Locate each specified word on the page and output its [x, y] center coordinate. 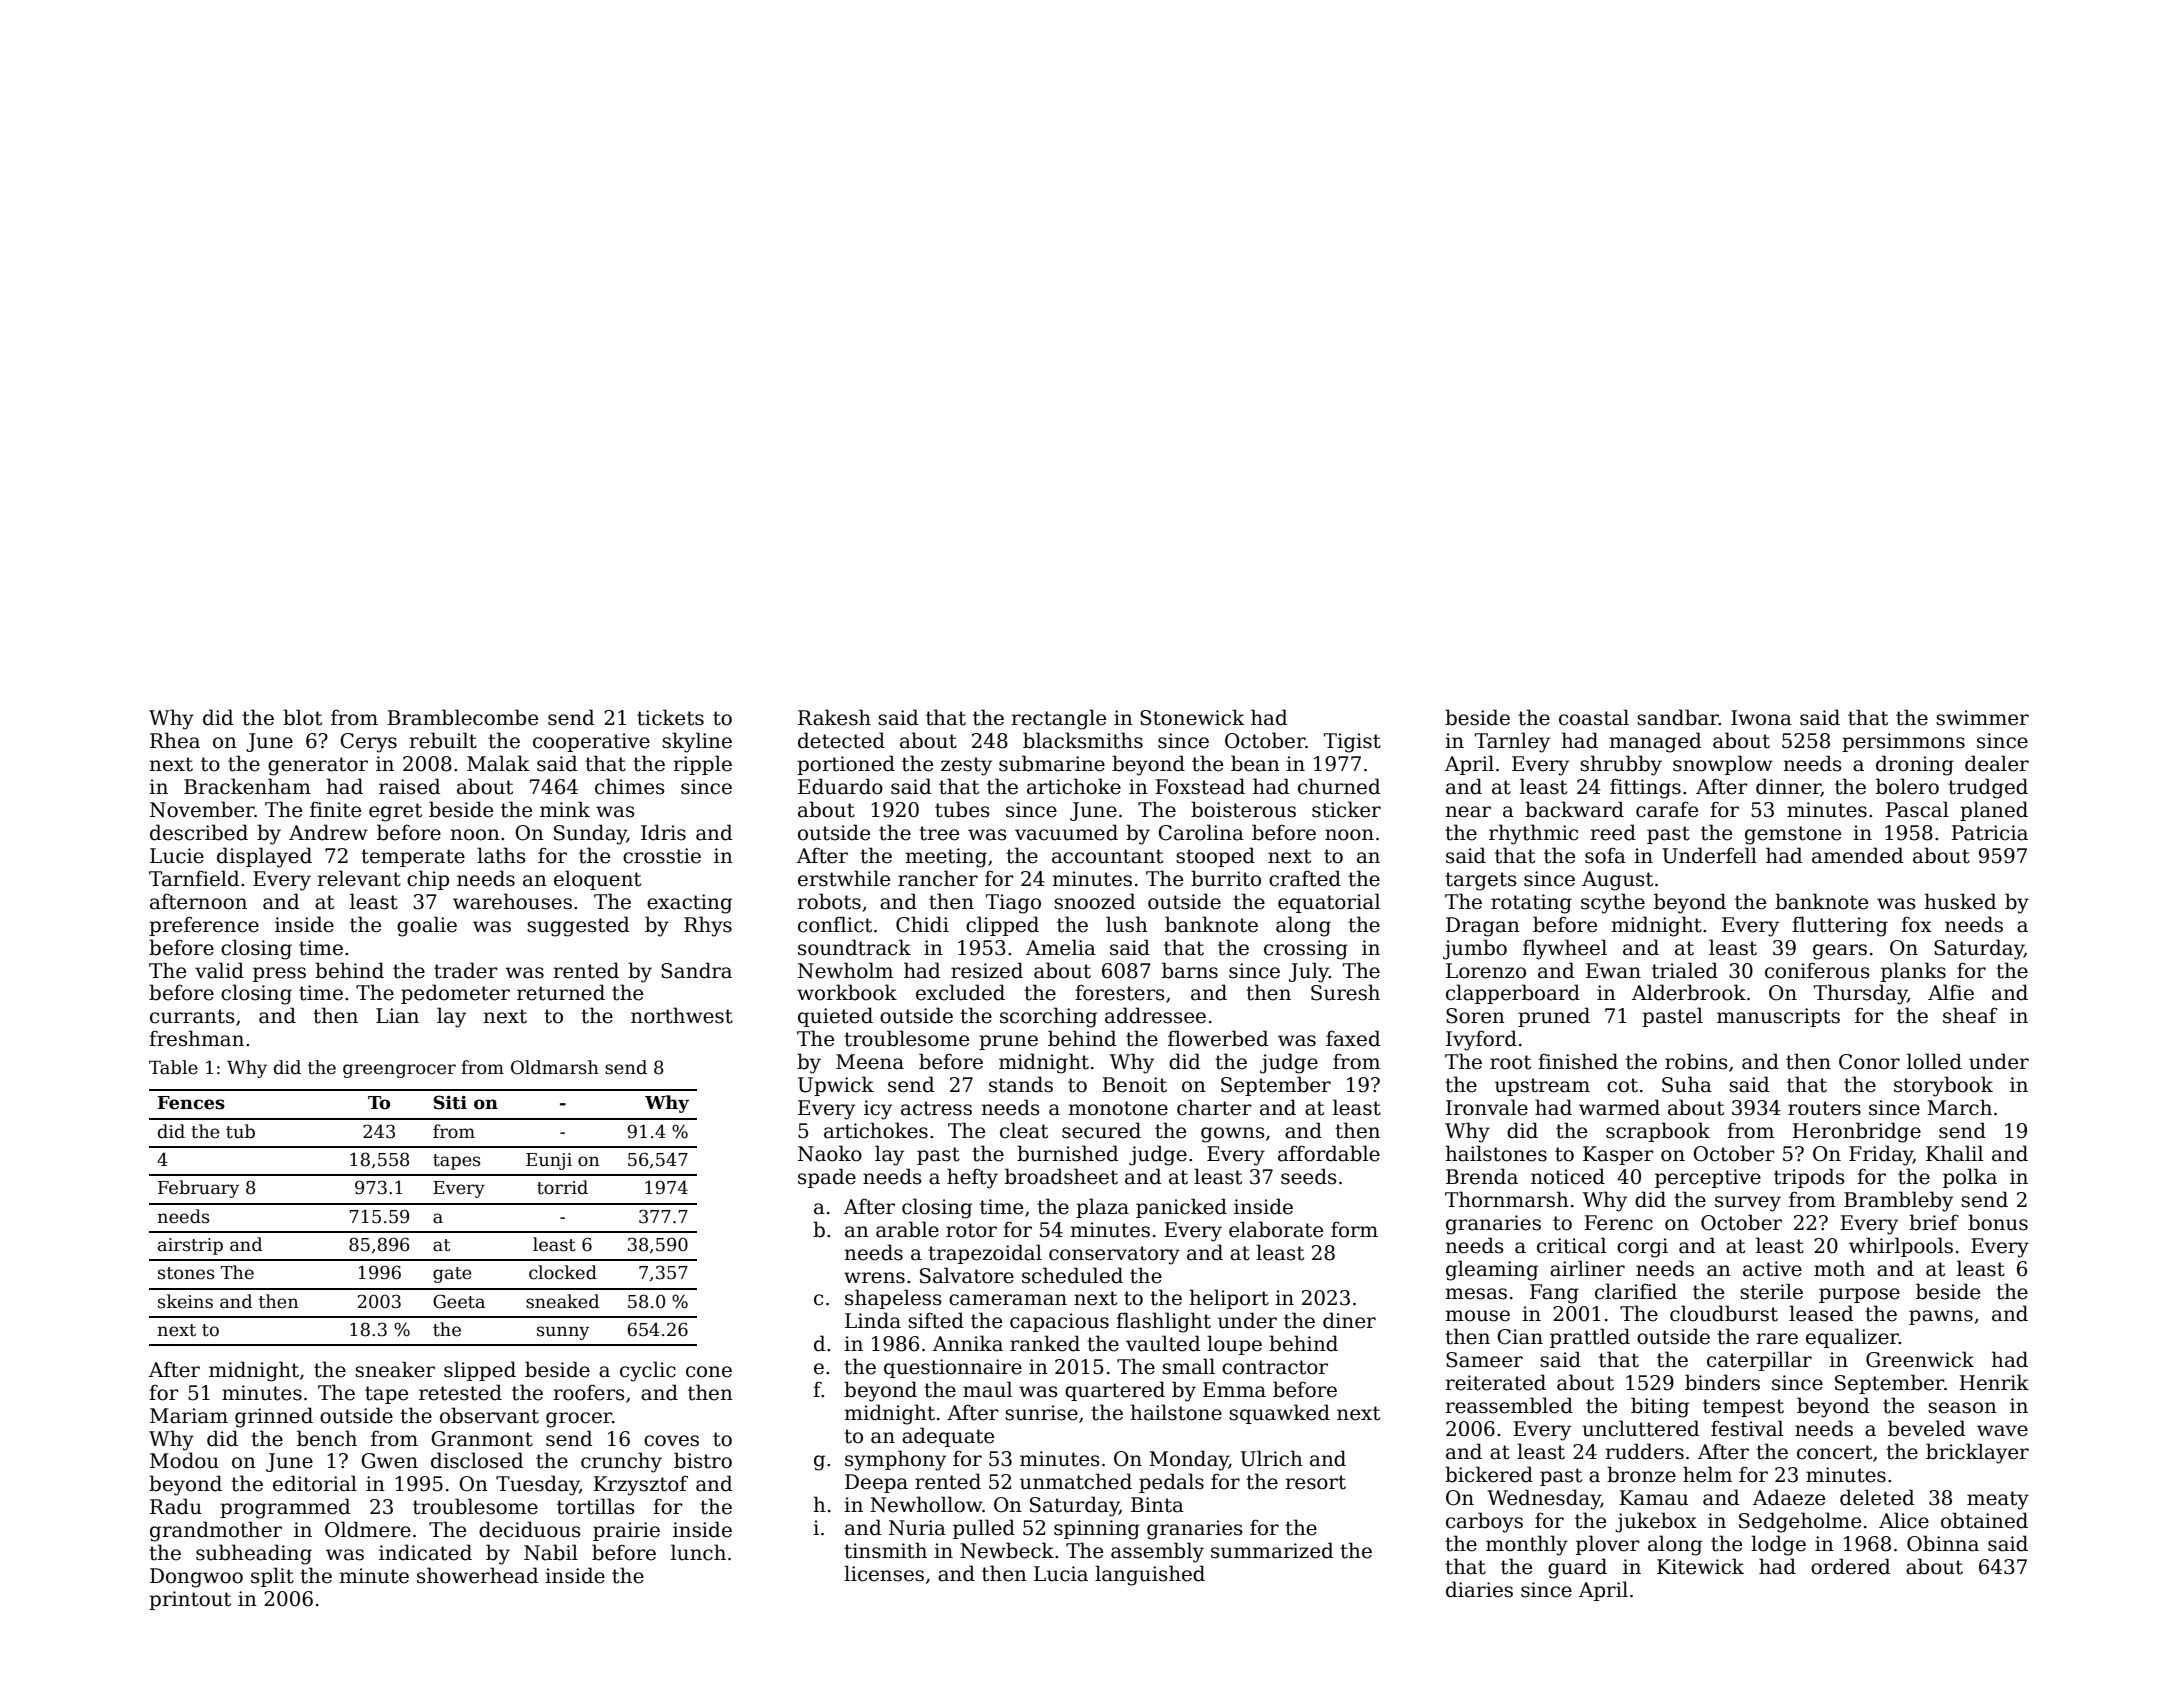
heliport [1229, 1299]
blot [302, 717]
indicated [425, 1552]
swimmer [1982, 718]
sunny [563, 1333]
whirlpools [1901, 1247]
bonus [1998, 1222]
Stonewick [1192, 717]
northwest [682, 1015]
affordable [1329, 1153]
